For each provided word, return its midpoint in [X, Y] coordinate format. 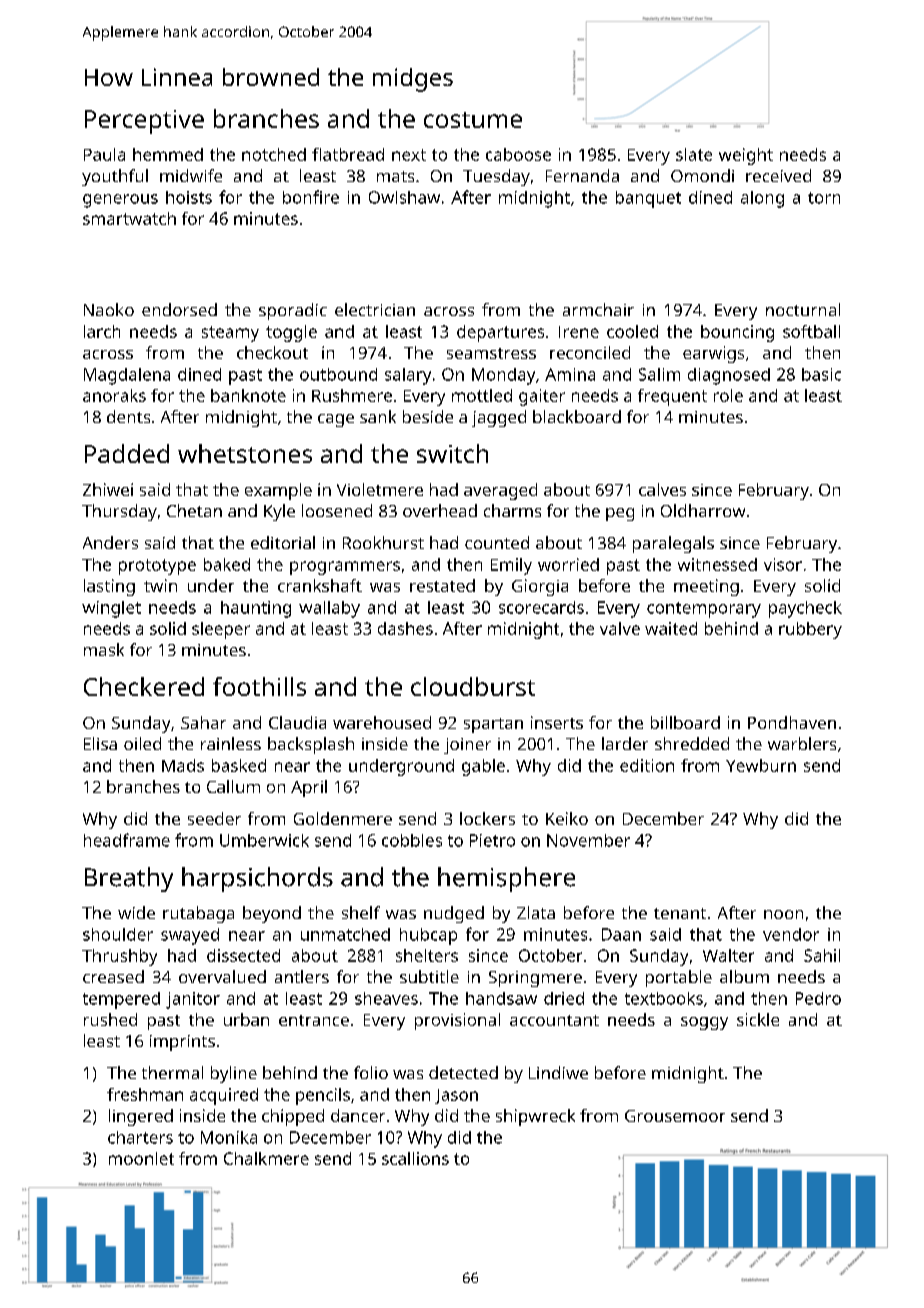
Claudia [297, 722]
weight [746, 156]
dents [128, 416]
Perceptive [144, 122]
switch [452, 453]
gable [483, 767]
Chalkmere [266, 1158]
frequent [672, 397]
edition [647, 765]
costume [473, 120]
